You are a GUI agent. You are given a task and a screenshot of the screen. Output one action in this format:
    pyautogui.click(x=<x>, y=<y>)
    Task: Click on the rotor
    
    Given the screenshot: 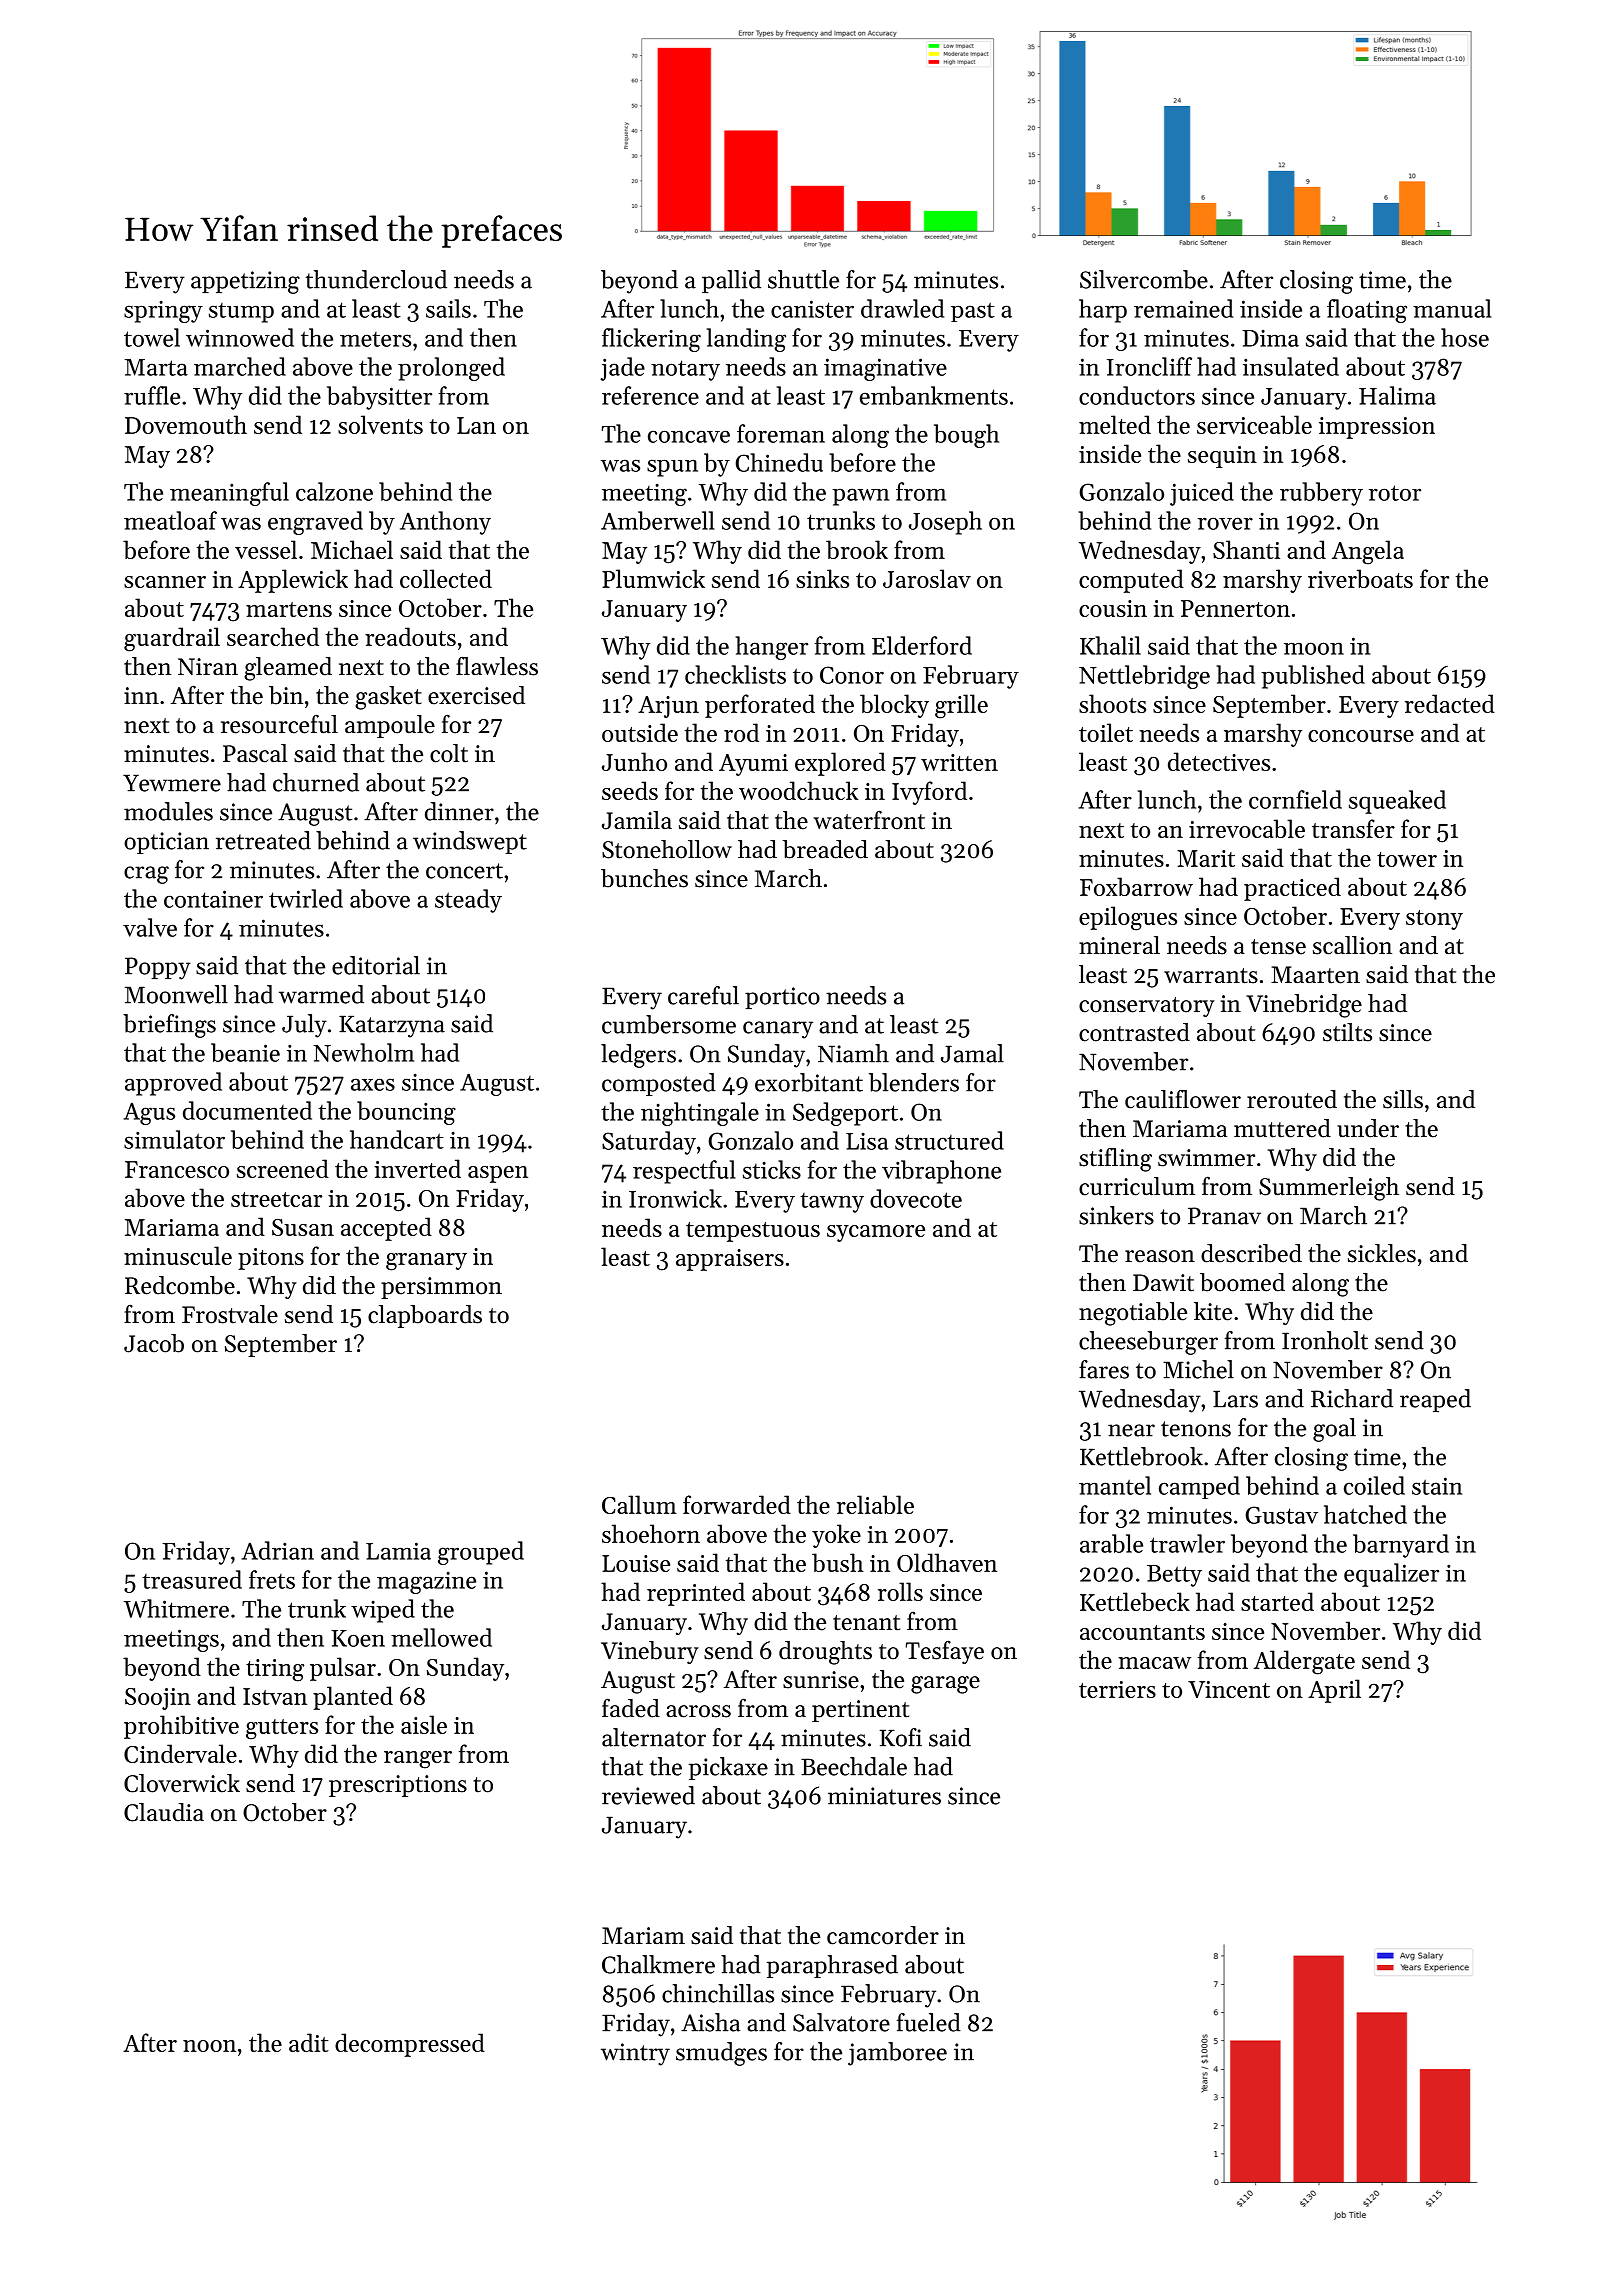 What is the action you would take?
    pyautogui.click(x=1395, y=493)
